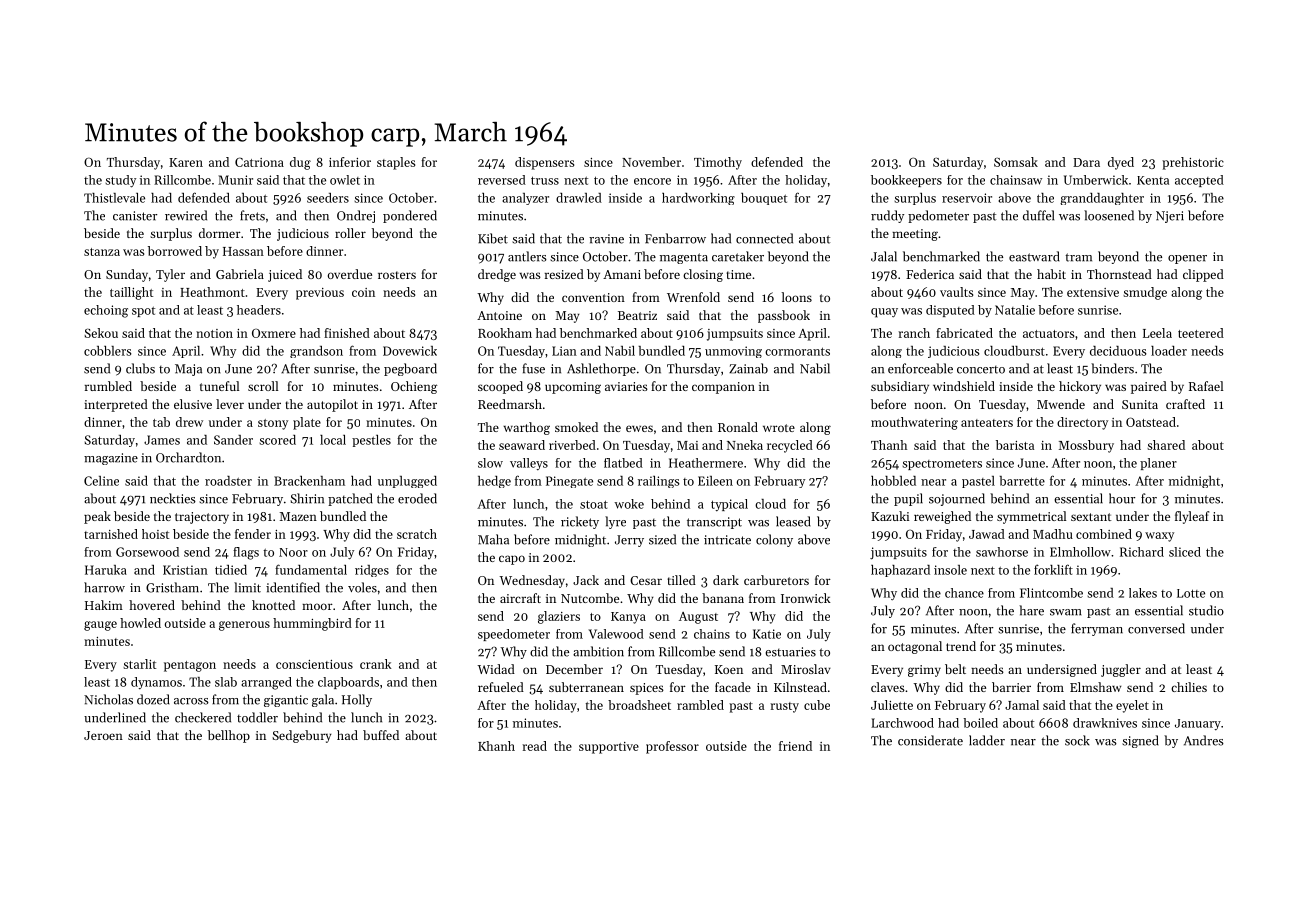 The height and width of the image is (924, 1308). I want to click on interpreted, so click(116, 405).
